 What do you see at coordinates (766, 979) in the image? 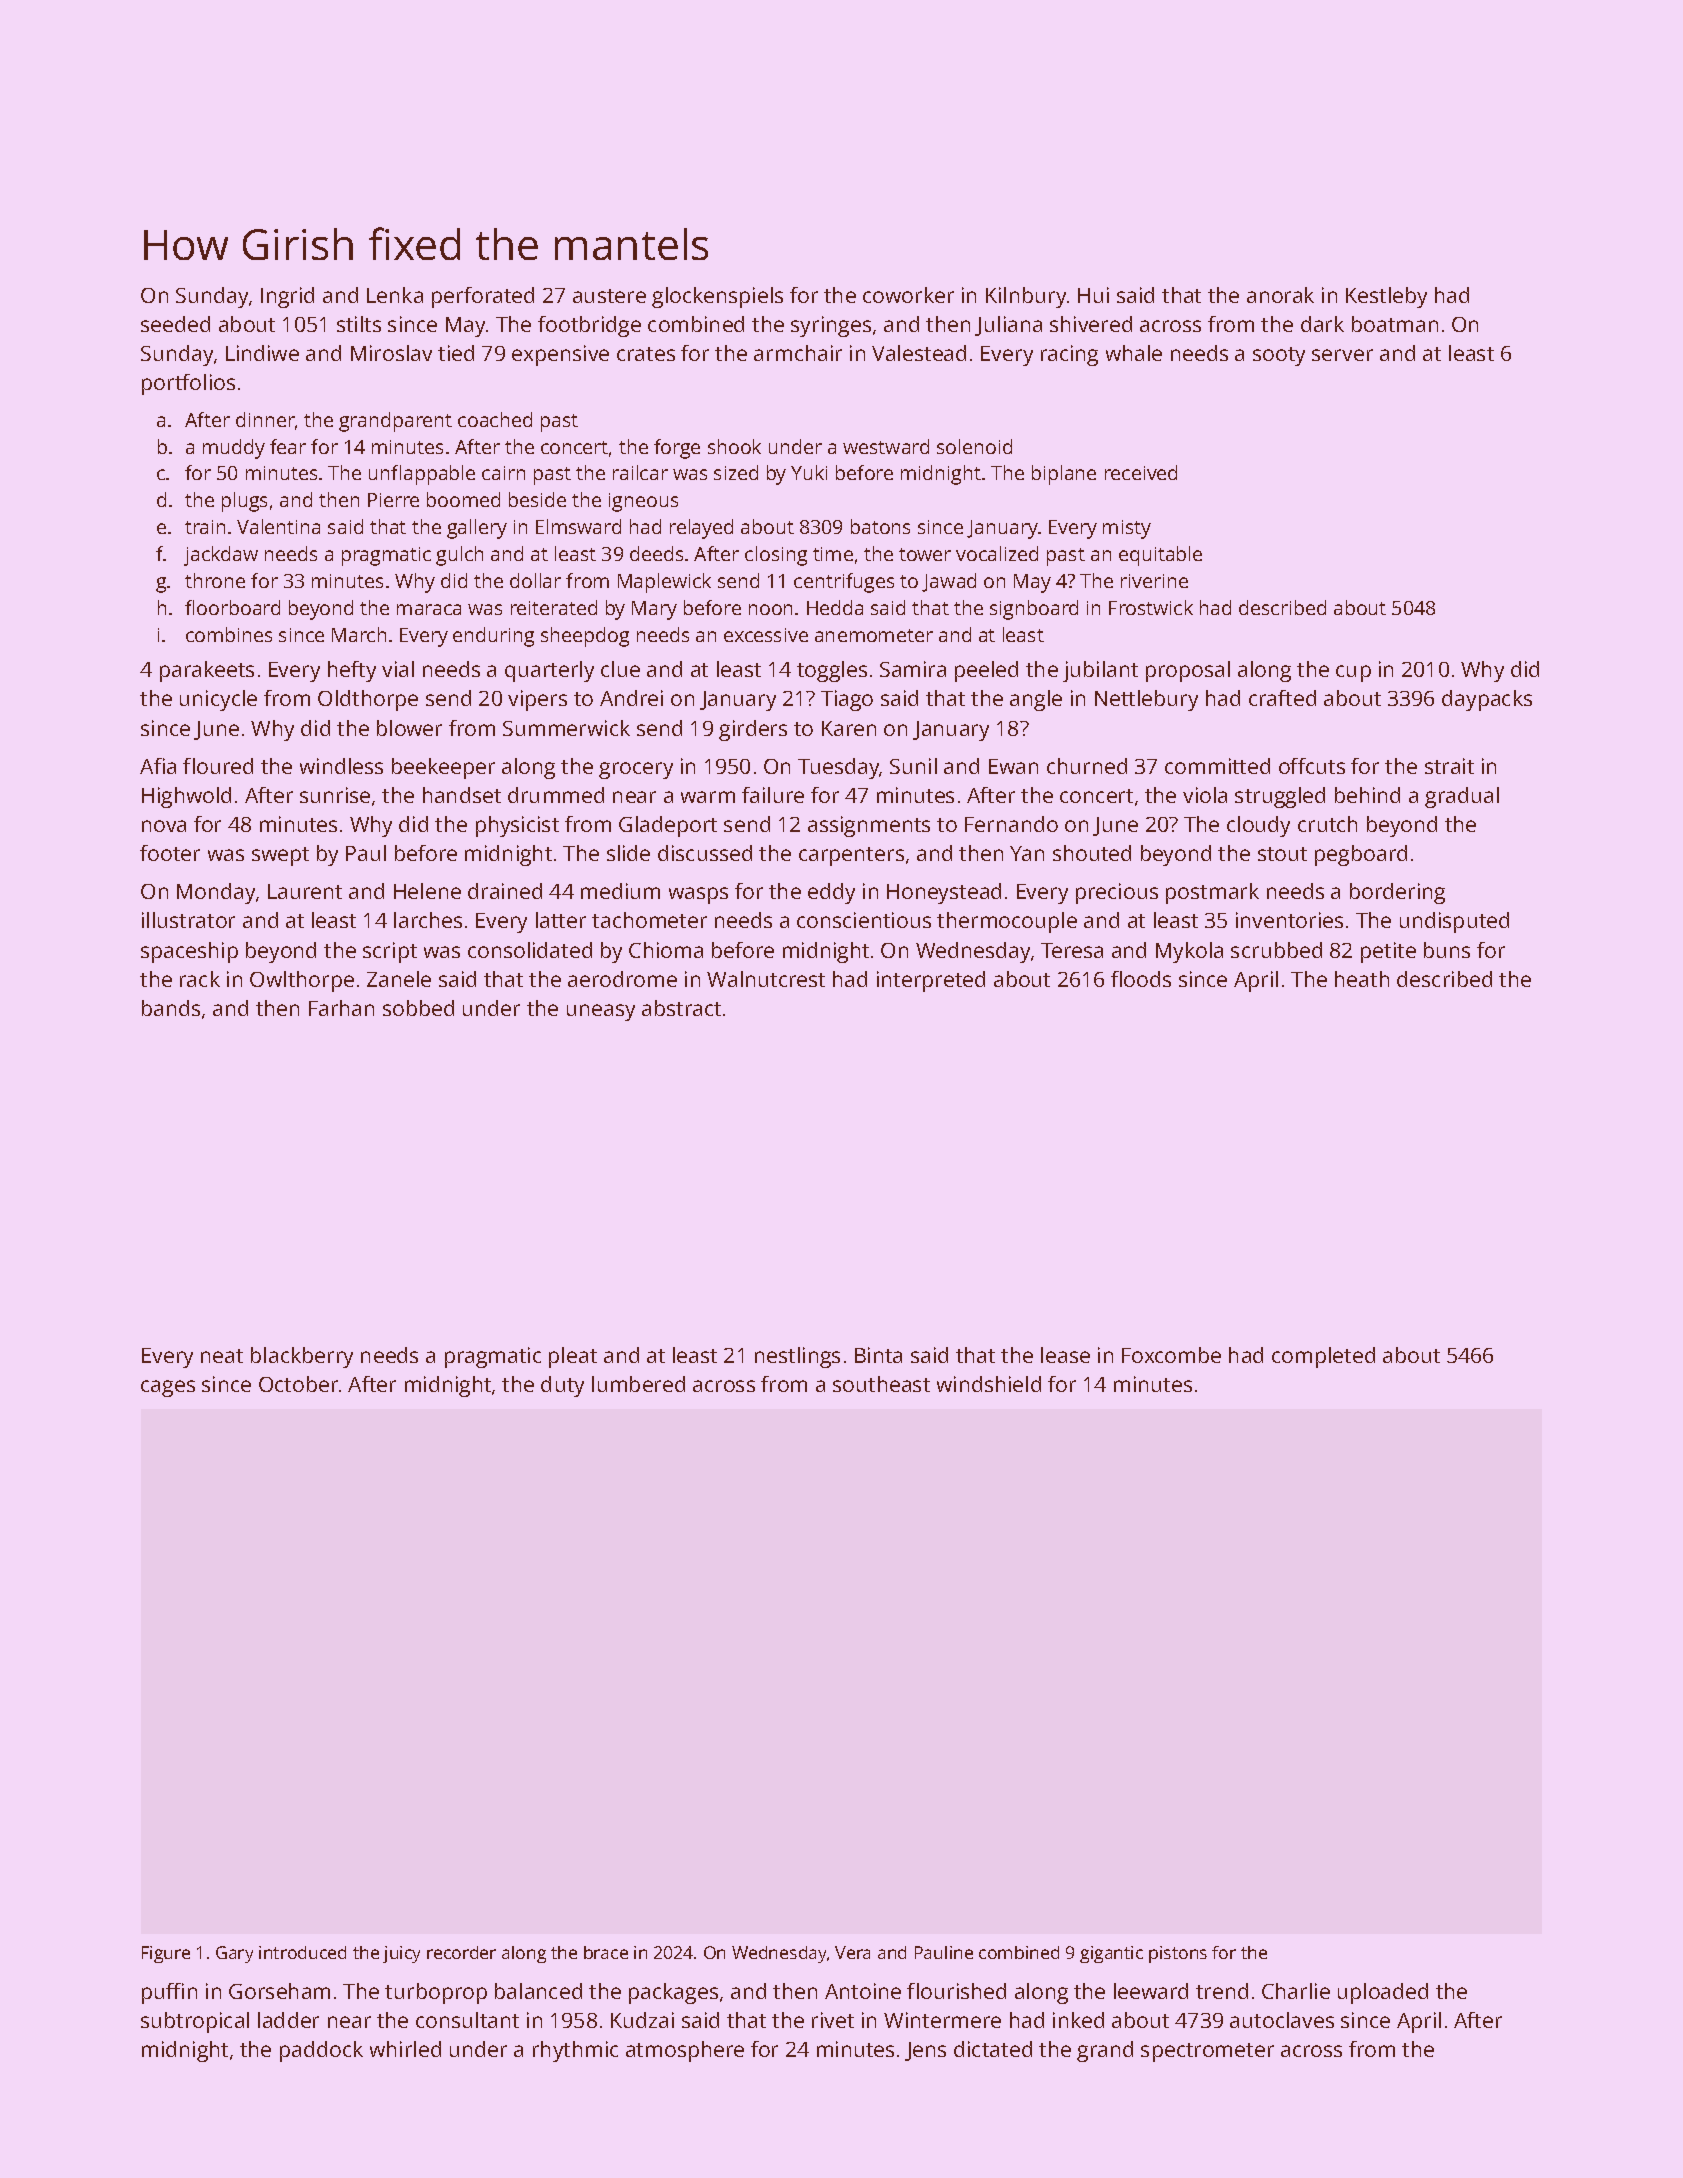
I see `Walnutcrest` at bounding box center [766, 979].
